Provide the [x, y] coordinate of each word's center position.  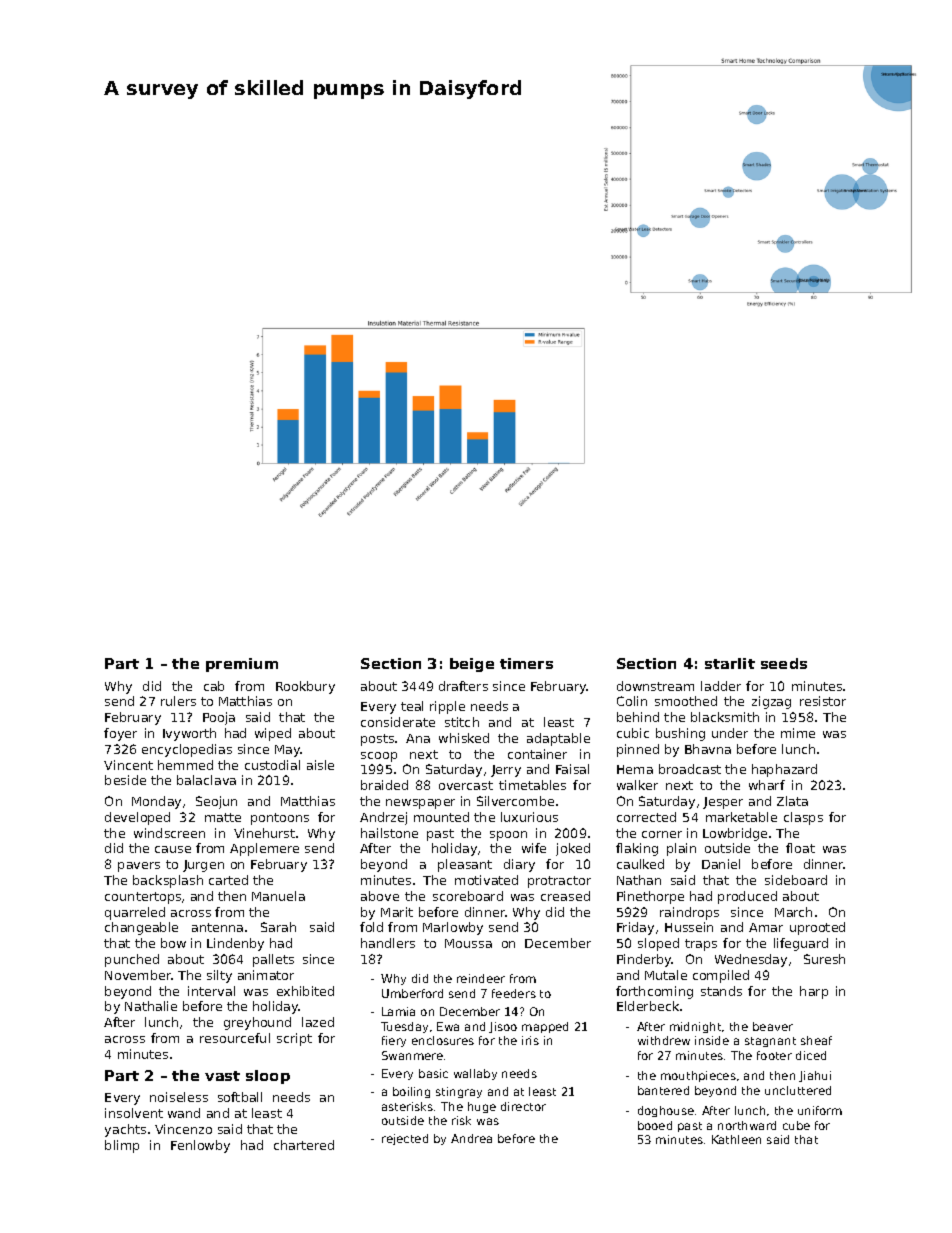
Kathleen [736, 1139]
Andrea [471, 1138]
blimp [122, 1146]
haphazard [784, 770]
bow [173, 943]
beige [472, 665]
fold [371, 927]
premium [242, 665]
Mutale [666, 975]
